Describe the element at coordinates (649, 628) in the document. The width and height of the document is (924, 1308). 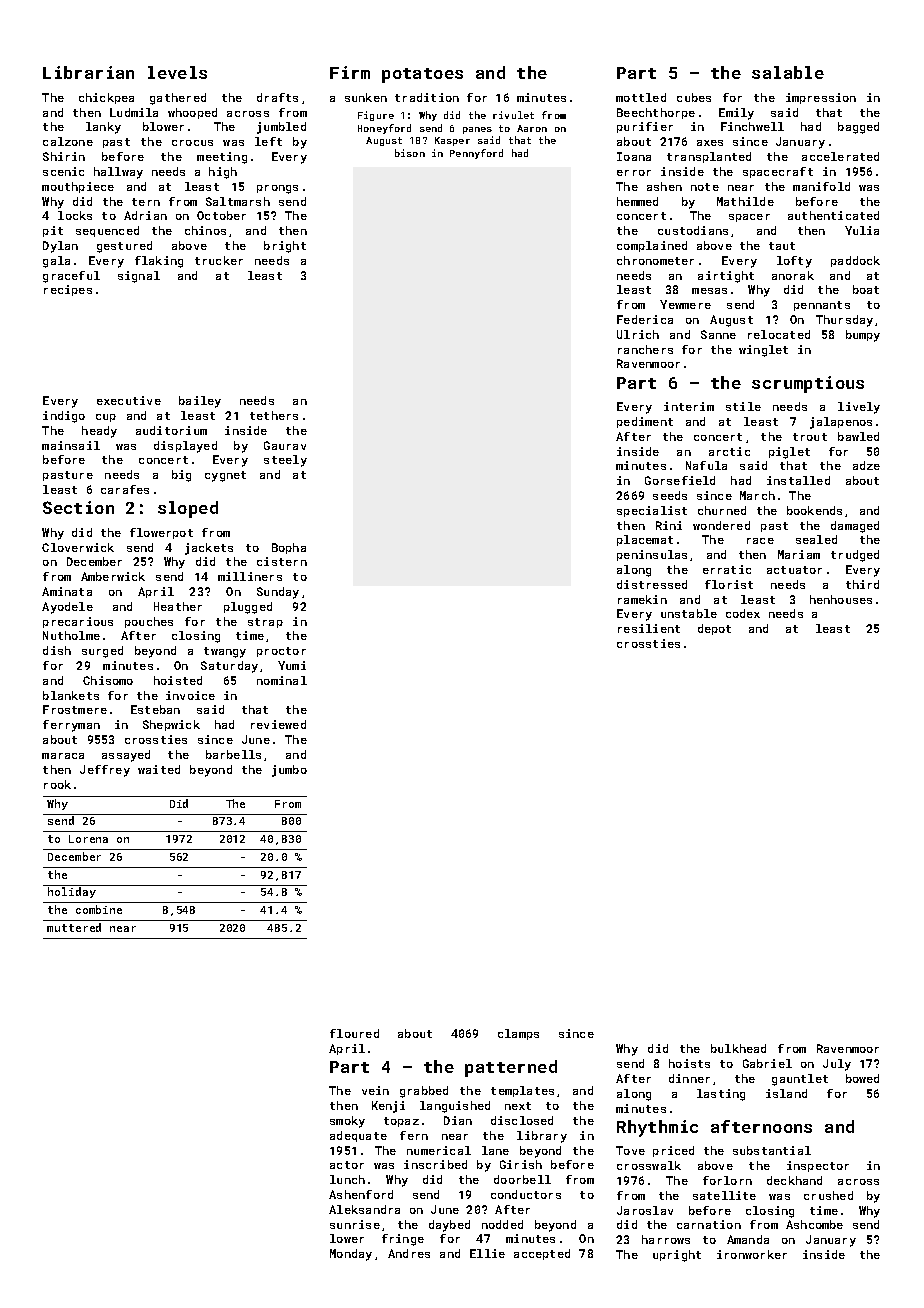
I see `resilient` at that location.
